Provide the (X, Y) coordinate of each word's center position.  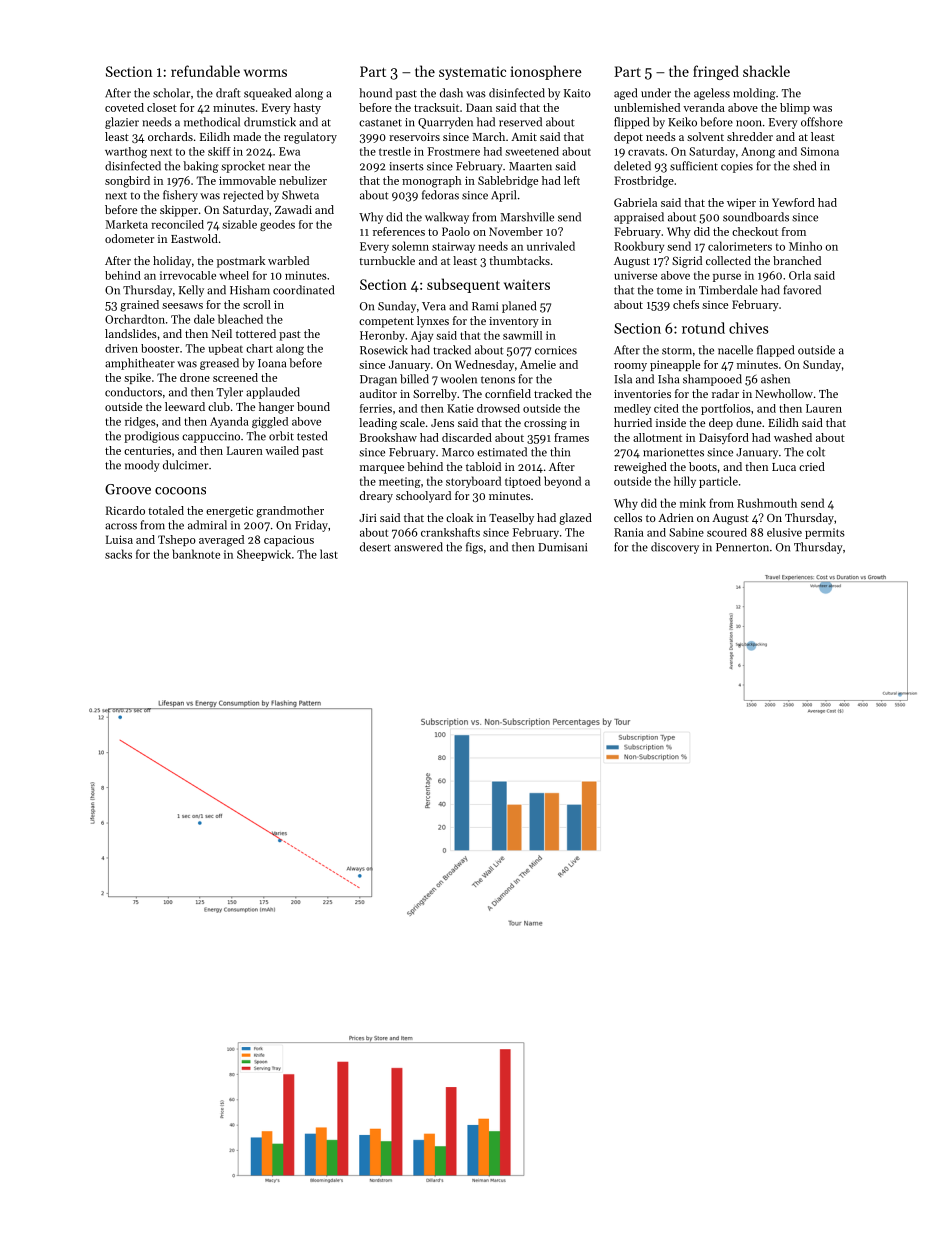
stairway (453, 247)
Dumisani (562, 547)
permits (825, 533)
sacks (118, 554)
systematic (472, 73)
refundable (205, 71)
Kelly (191, 291)
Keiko (682, 122)
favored (802, 290)
